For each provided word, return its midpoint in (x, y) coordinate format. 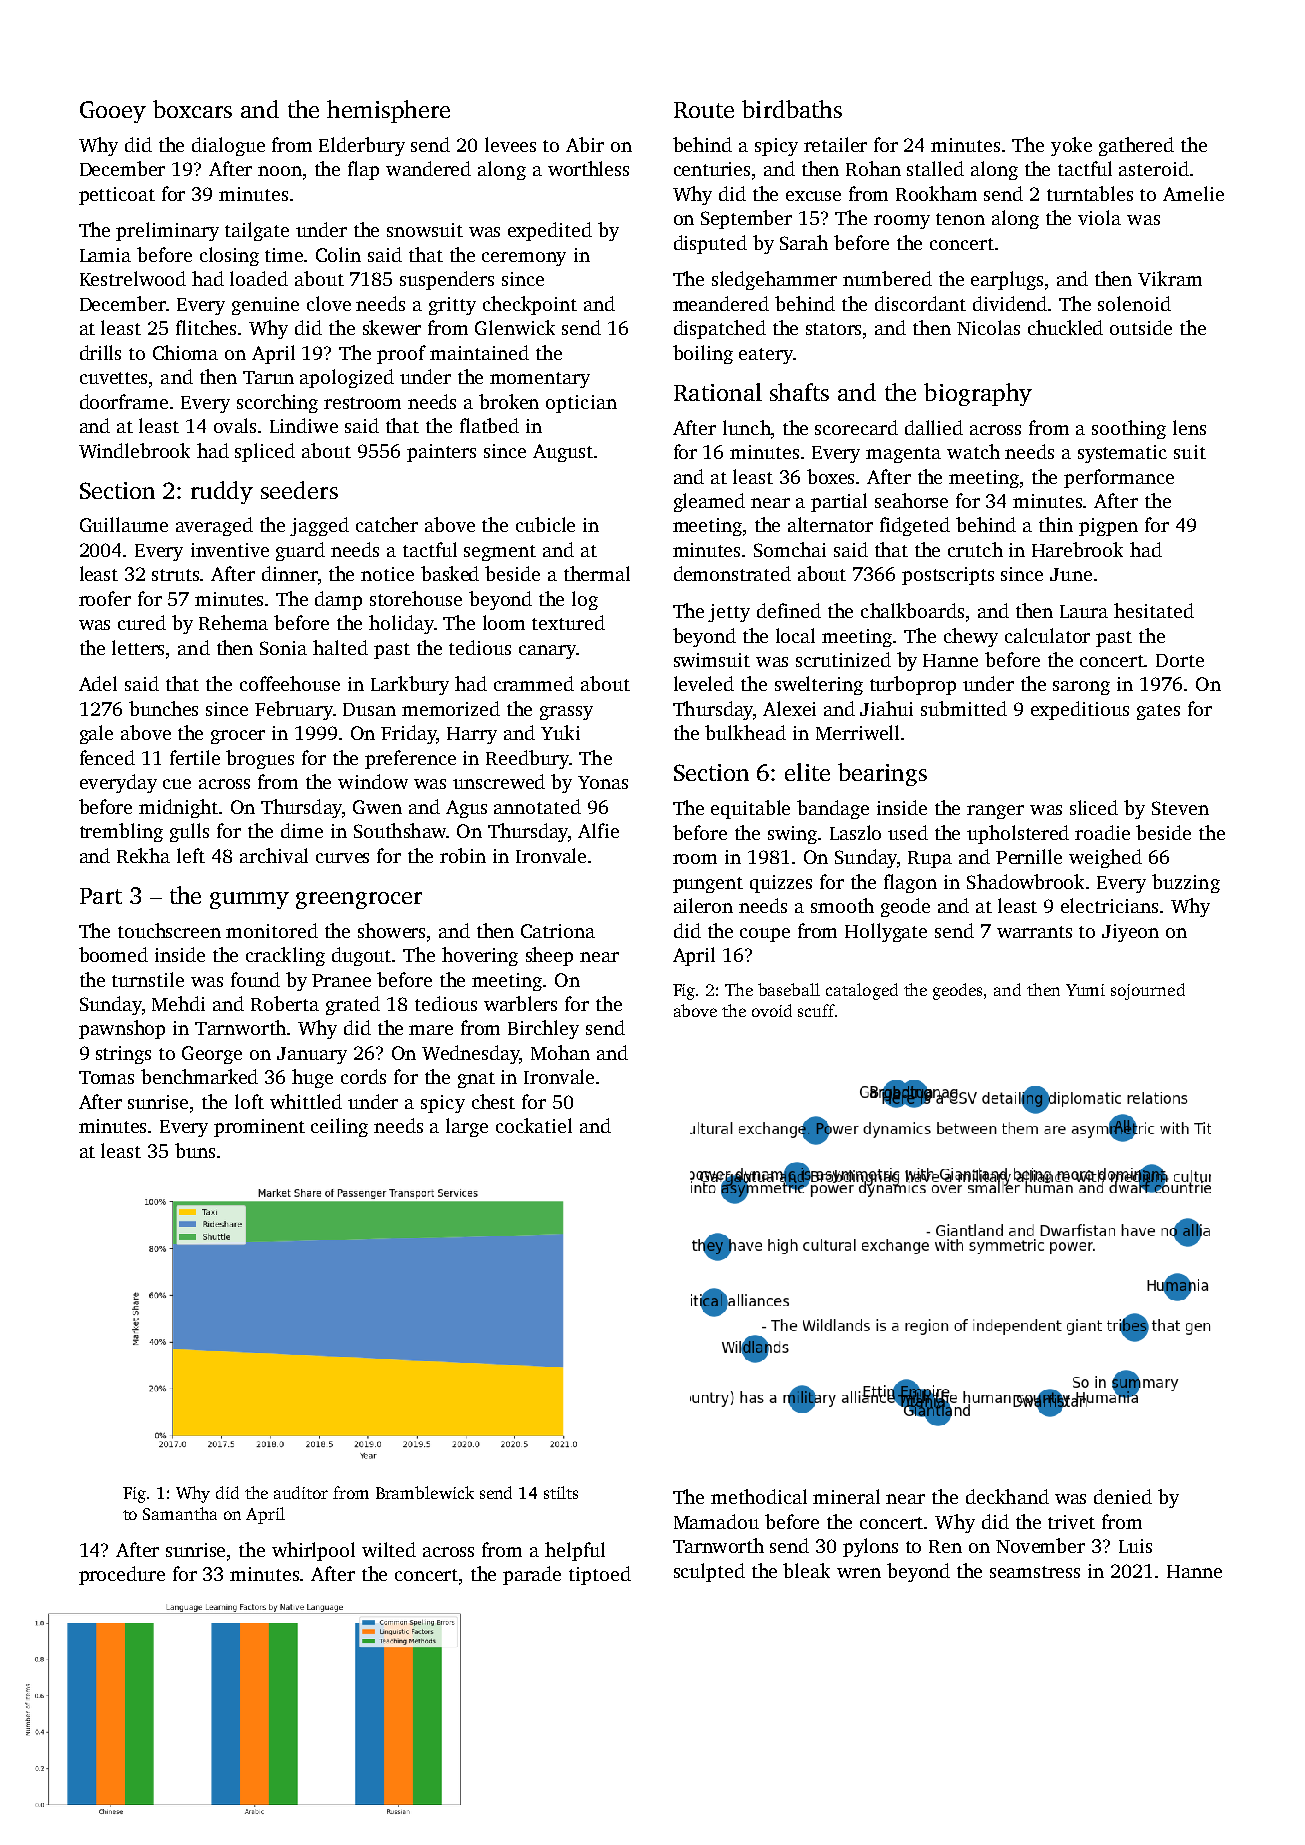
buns (195, 1150)
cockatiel (534, 1125)
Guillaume (124, 524)
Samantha (180, 1513)
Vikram (1170, 278)
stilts (561, 1492)
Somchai (790, 549)
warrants (1034, 932)
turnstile (148, 979)
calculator (1047, 635)
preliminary (167, 231)
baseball (789, 989)
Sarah (804, 242)
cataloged (862, 991)
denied (1123, 1496)
